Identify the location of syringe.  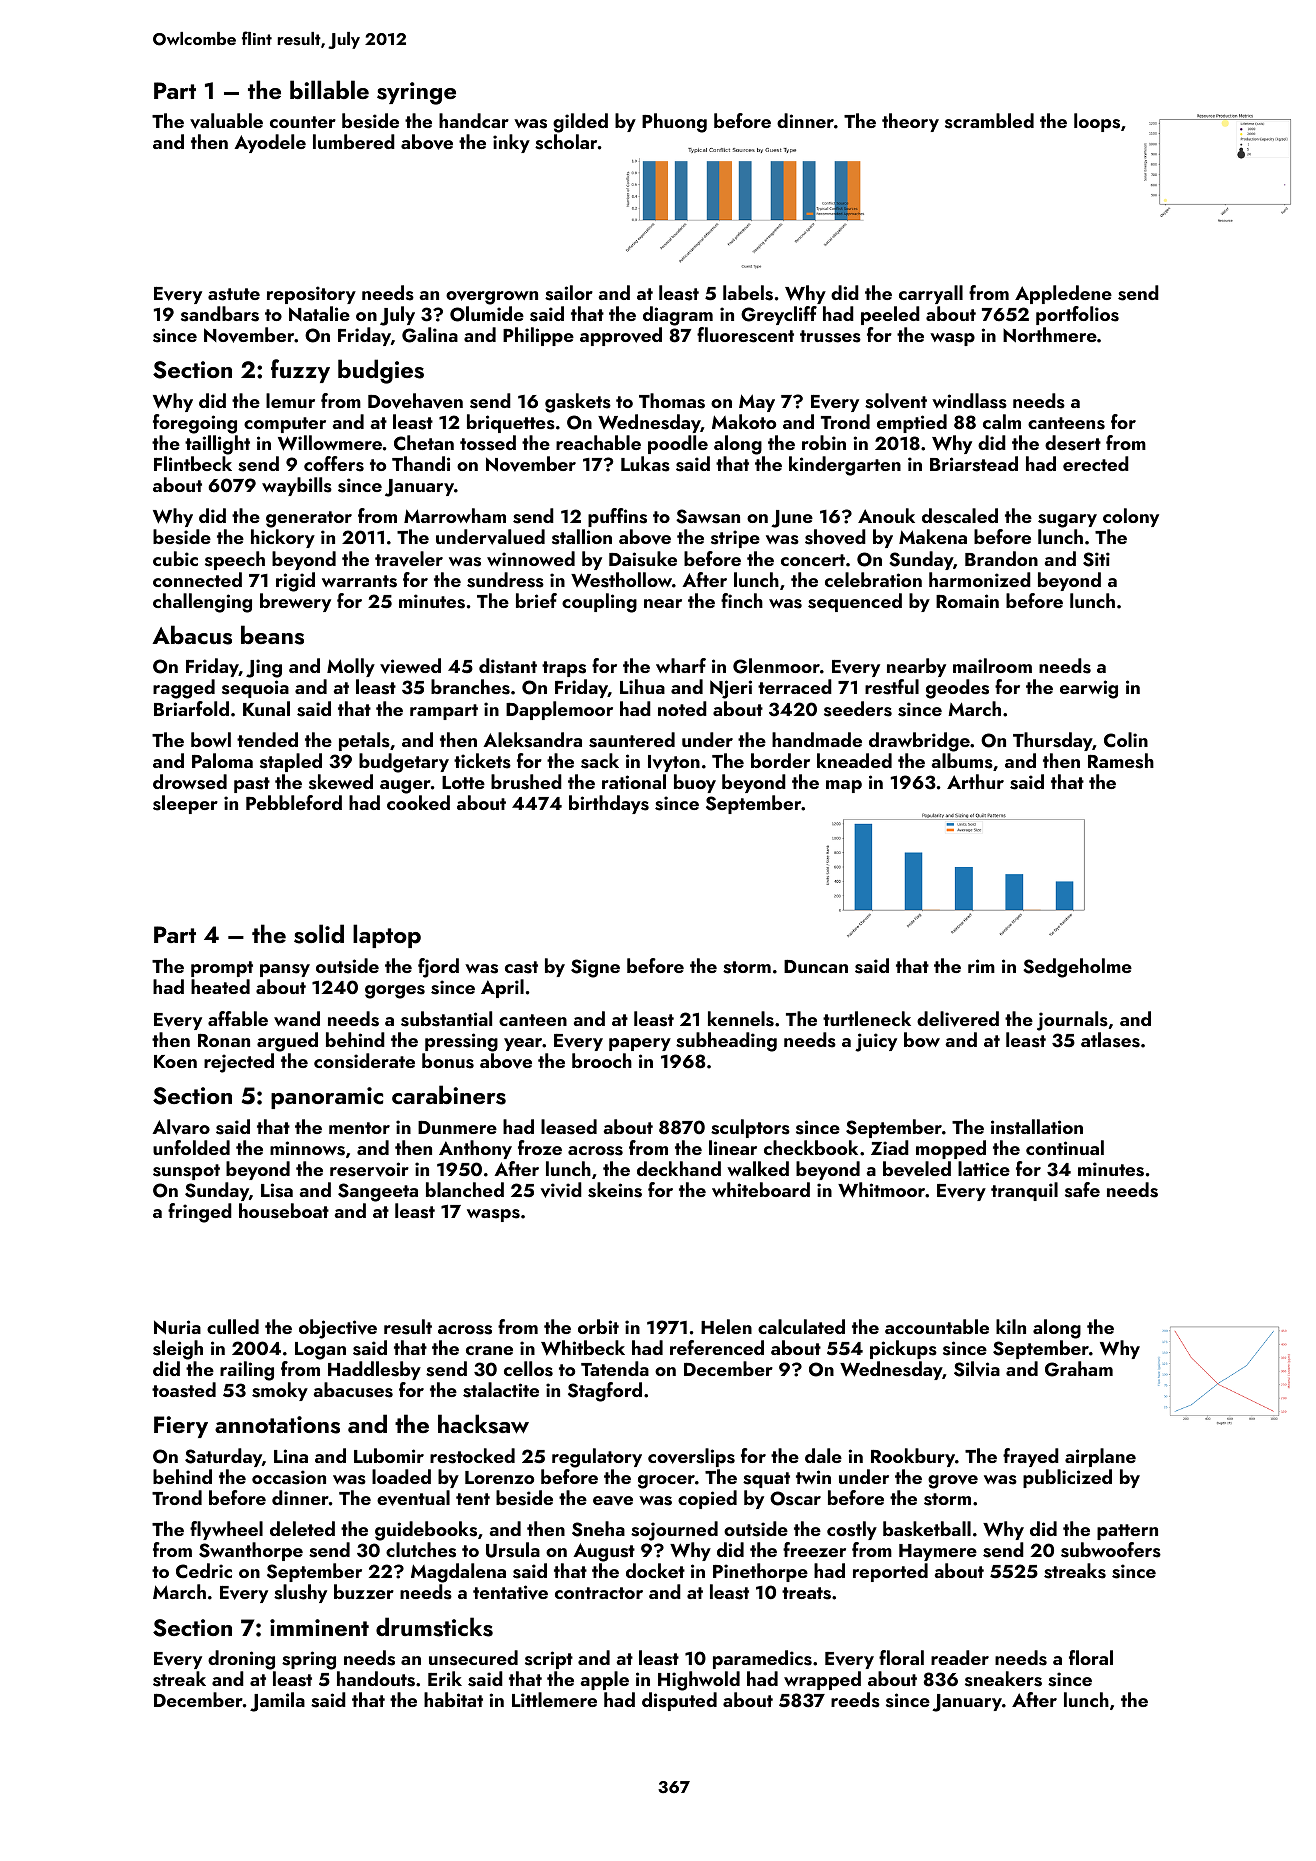
(416, 93).
